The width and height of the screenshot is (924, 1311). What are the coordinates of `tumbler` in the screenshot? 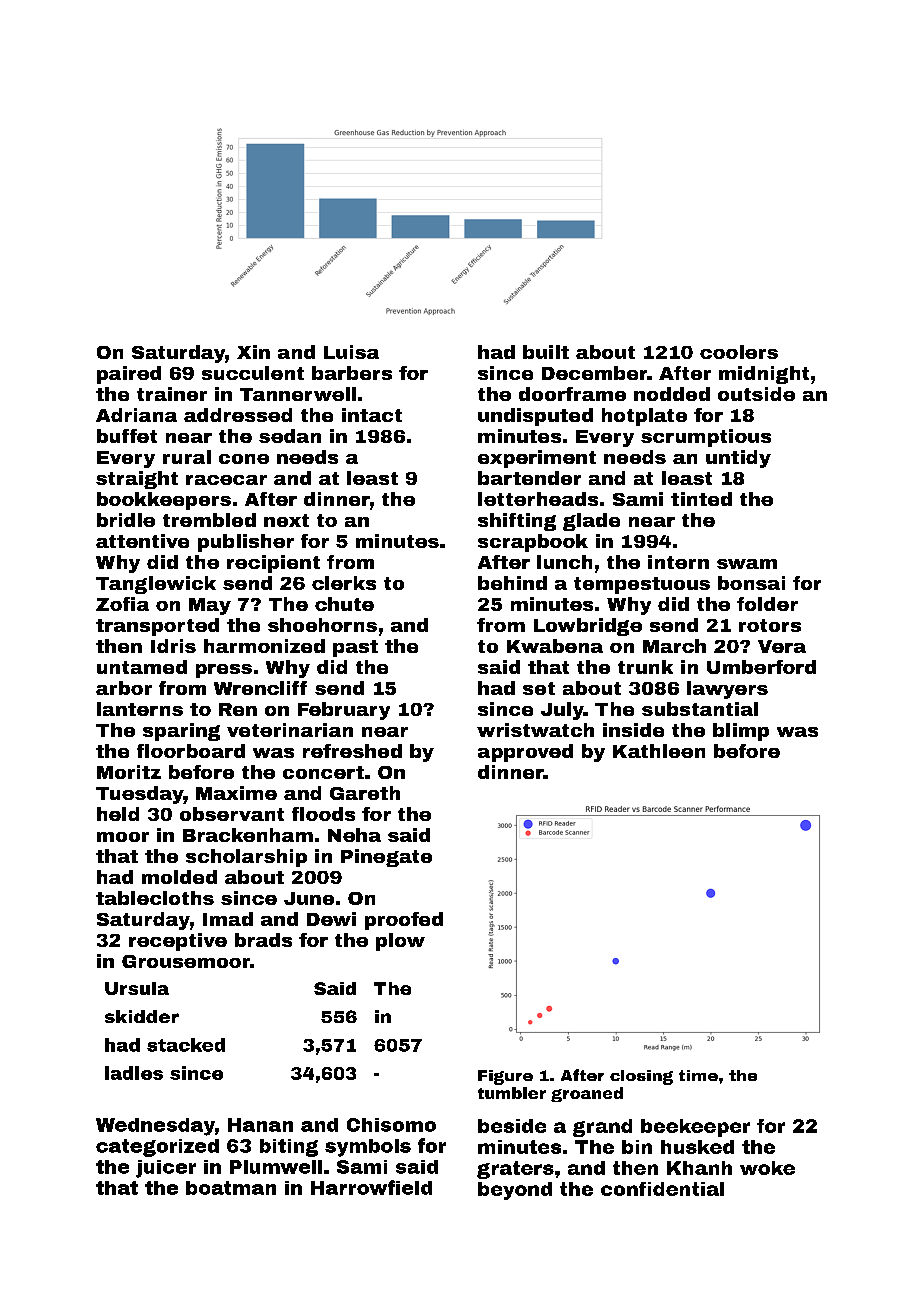 It's located at (512, 1093).
